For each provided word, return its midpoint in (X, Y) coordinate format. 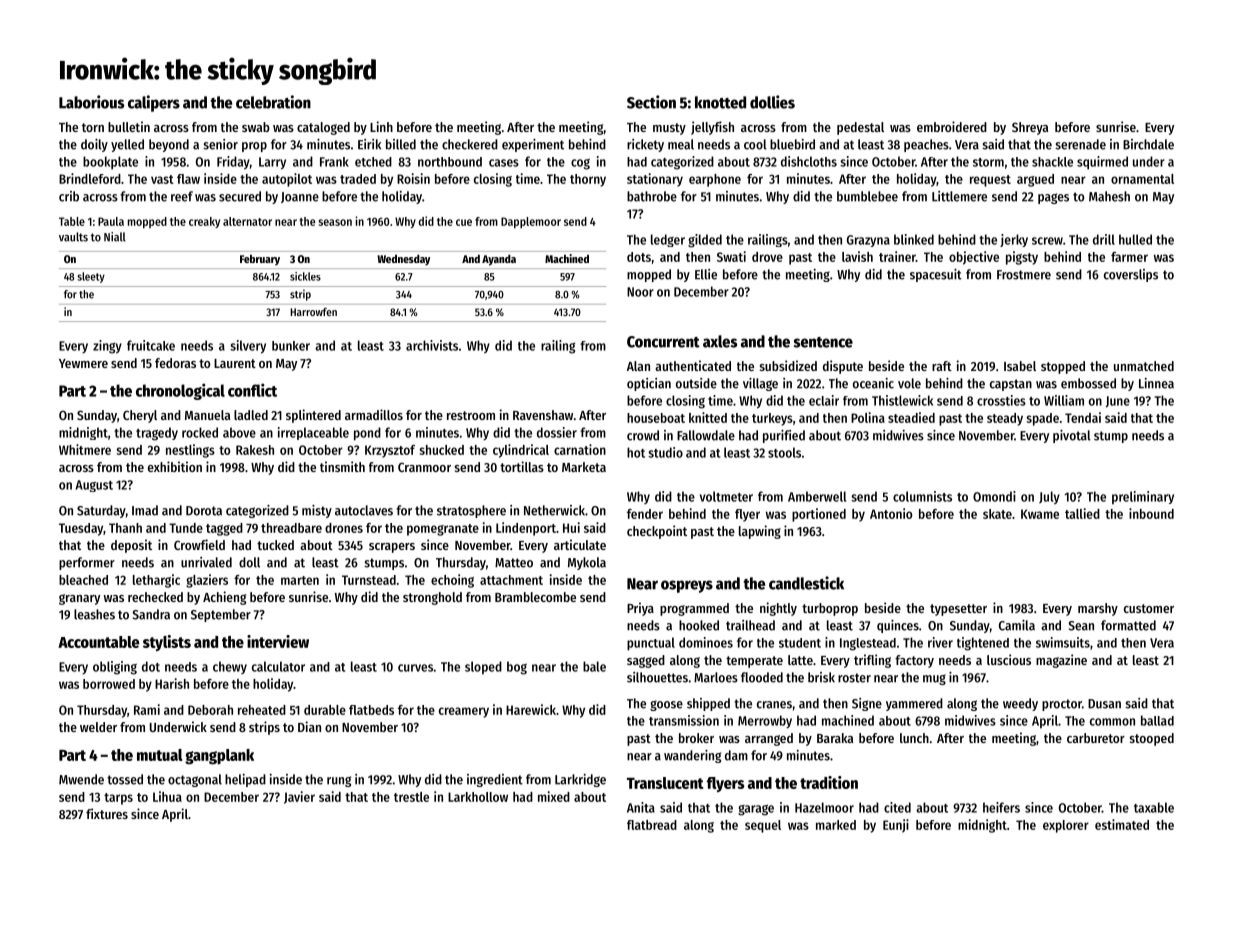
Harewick (531, 709)
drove (767, 257)
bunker (291, 346)
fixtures (107, 813)
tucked (275, 545)
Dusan (1104, 704)
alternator (247, 221)
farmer (1129, 257)
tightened (983, 644)
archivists (432, 345)
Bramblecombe (535, 597)
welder (98, 727)
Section (651, 102)
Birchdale (1148, 144)
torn (93, 127)
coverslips (1131, 275)
